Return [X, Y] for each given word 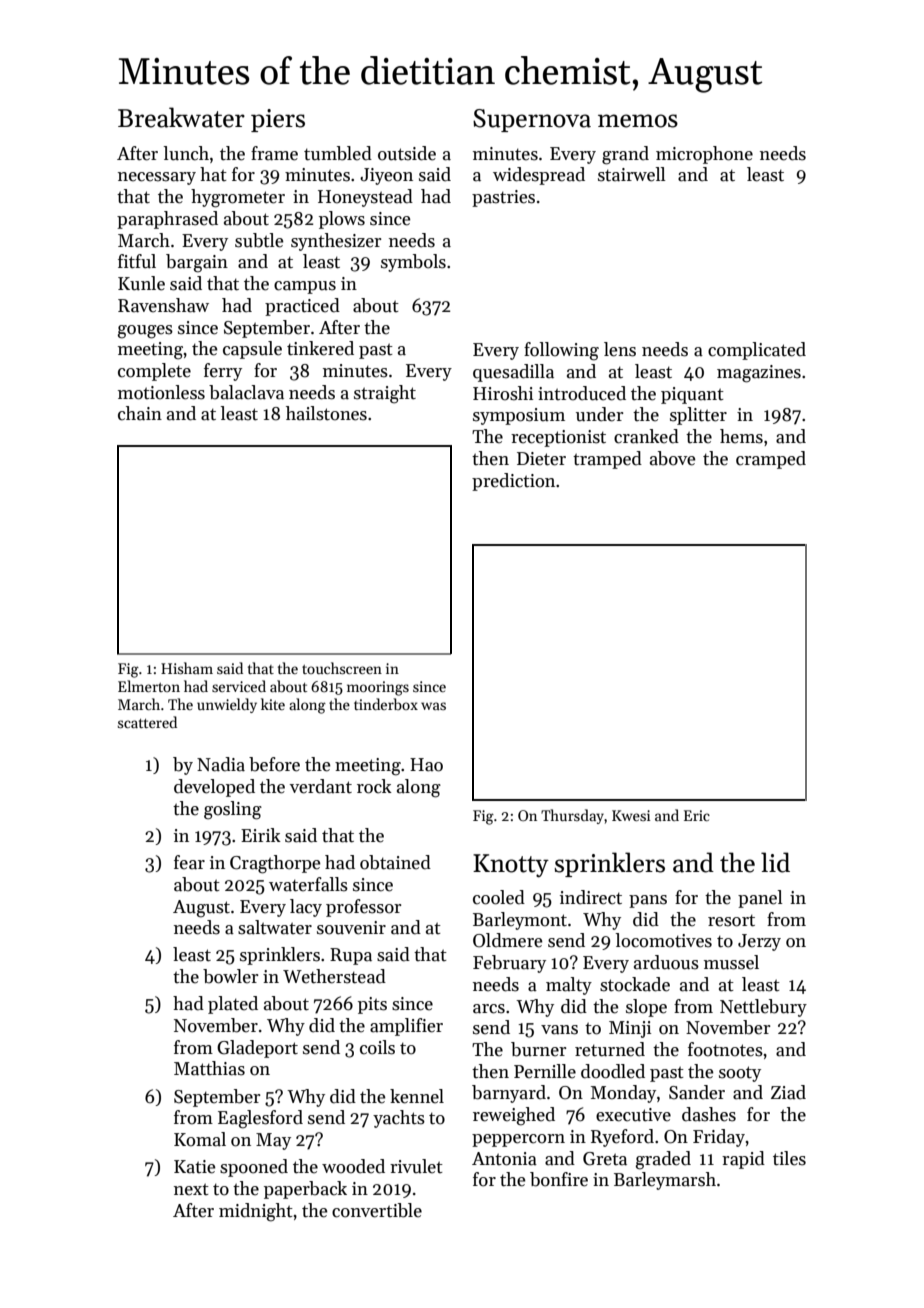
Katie [195, 1167]
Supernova [532, 120]
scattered [147, 722]
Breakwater [181, 117]
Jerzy [759, 942]
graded [663, 1160]
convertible [377, 1210]
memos [638, 121]
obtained [395, 862]
